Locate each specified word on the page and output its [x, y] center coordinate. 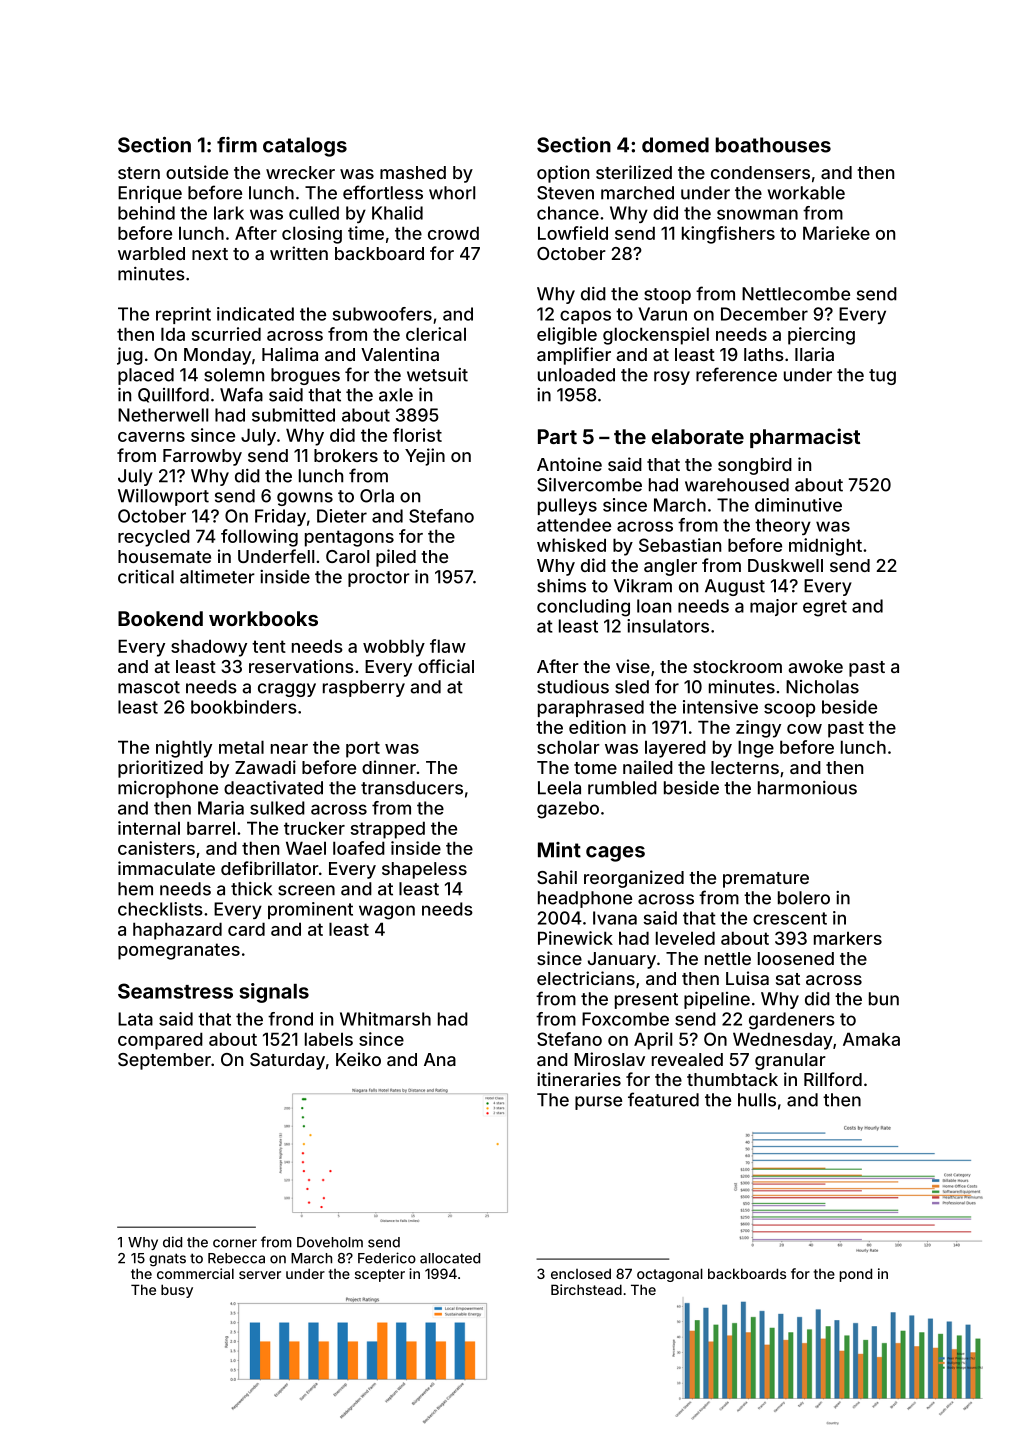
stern [139, 173]
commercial [195, 1273]
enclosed [581, 1273]
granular [790, 1061]
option [563, 174]
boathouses [773, 145]
